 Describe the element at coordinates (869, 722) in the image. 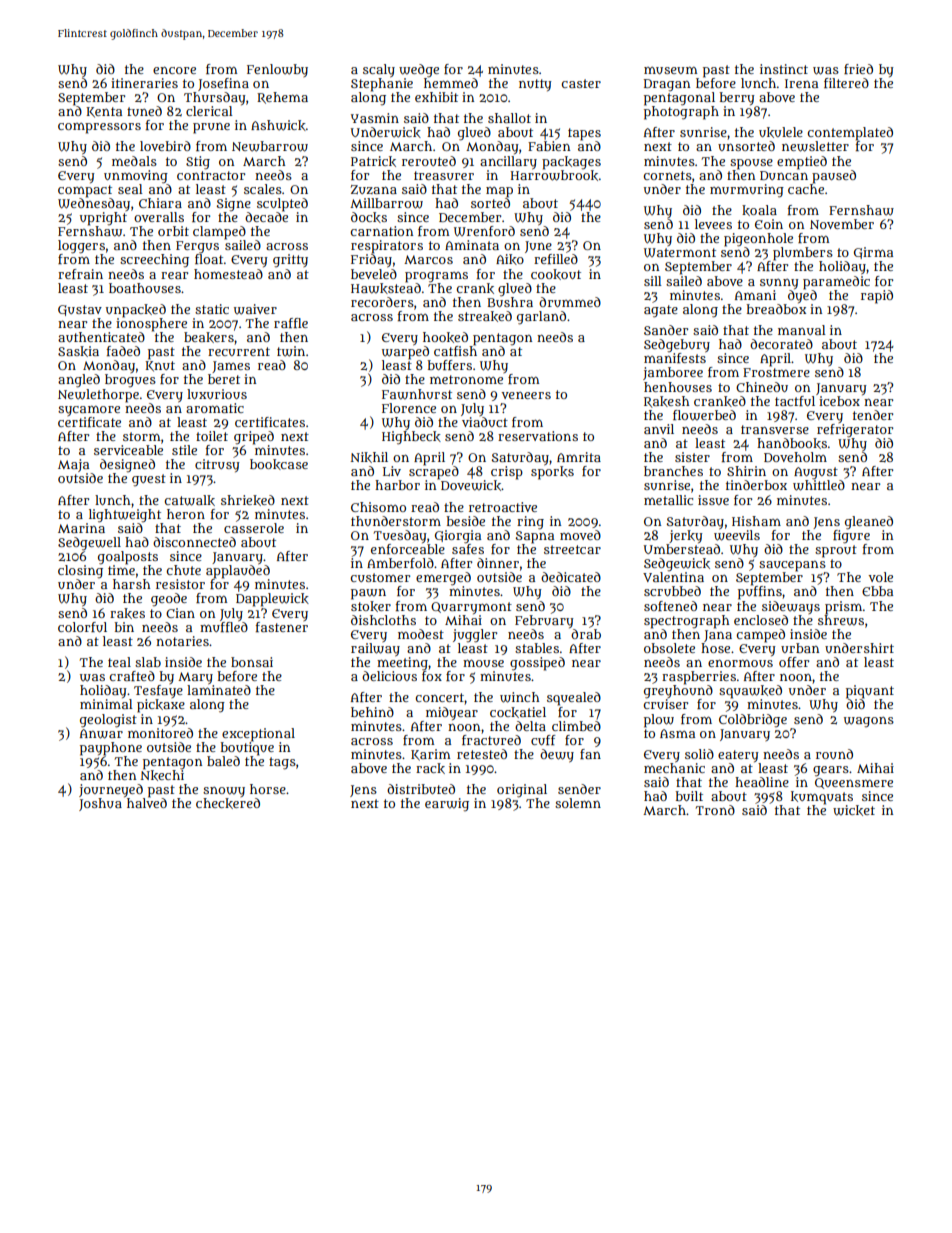

I see `wagons` at that location.
